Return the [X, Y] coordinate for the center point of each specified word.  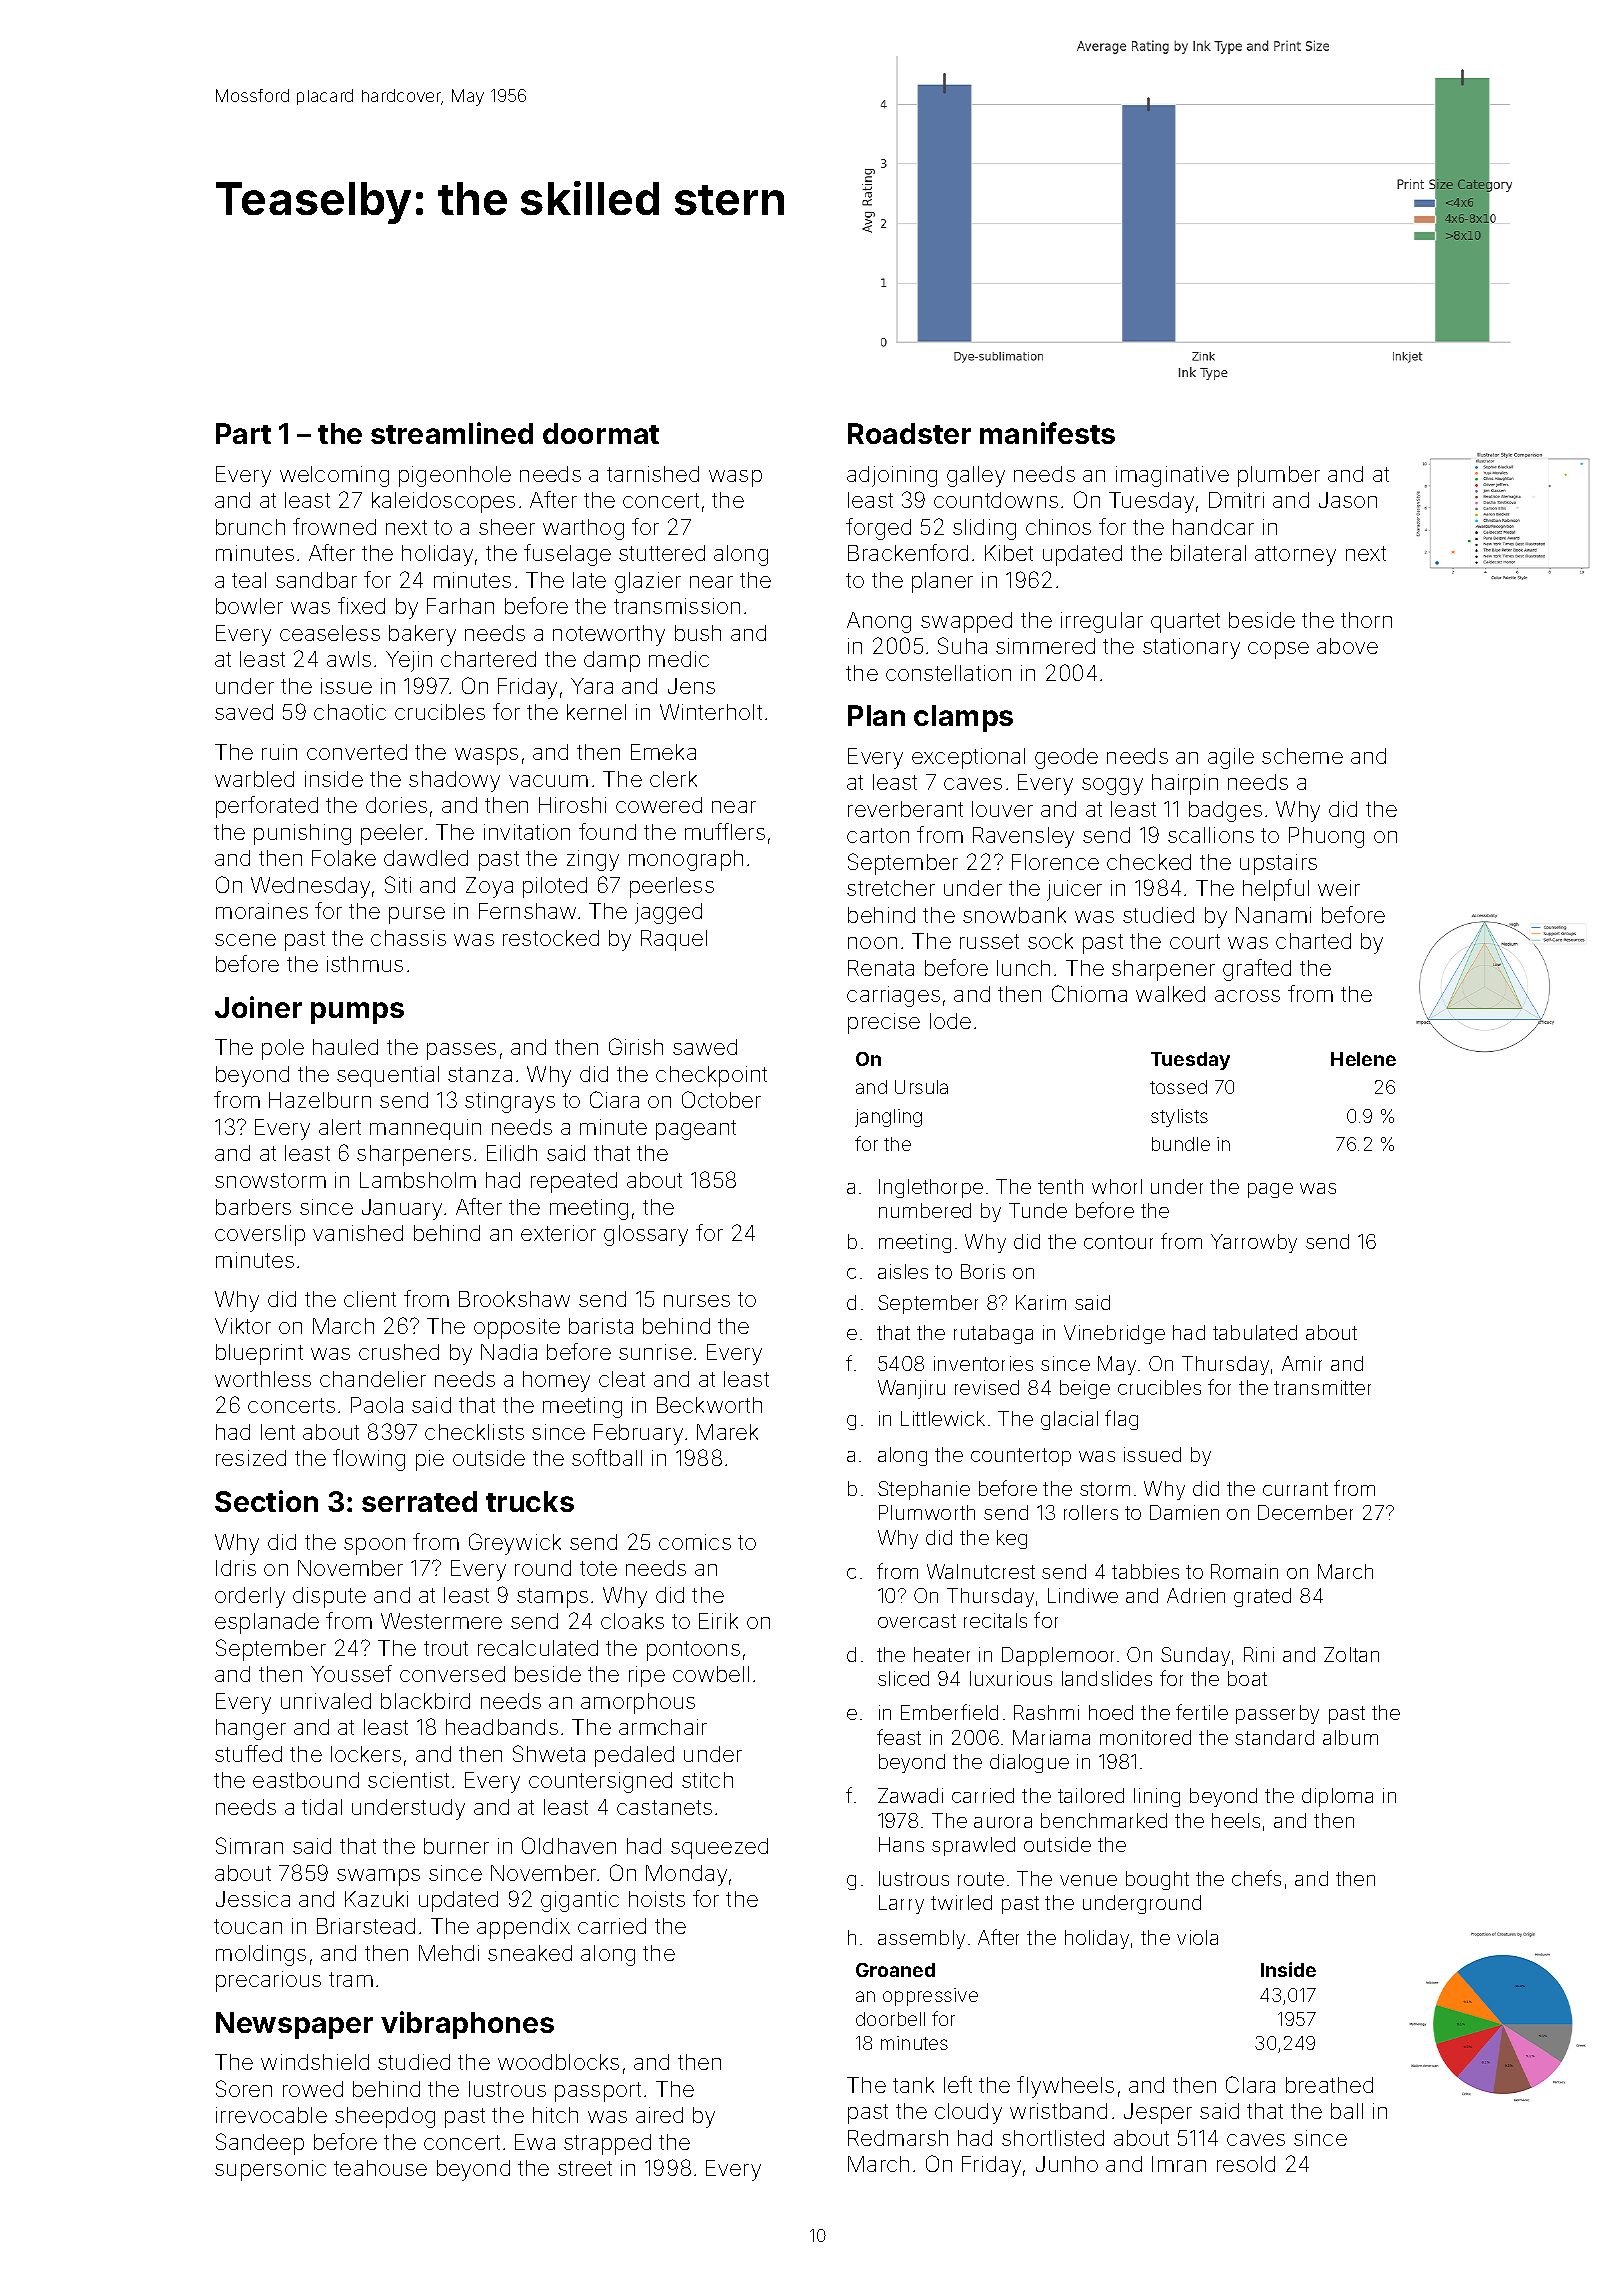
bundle [1181, 1144]
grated [1262, 1597]
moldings [261, 1955]
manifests [1047, 433]
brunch [250, 527]
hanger [251, 1729]
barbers [253, 1207]
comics [695, 1542]
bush [698, 633]
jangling [888, 1118]
